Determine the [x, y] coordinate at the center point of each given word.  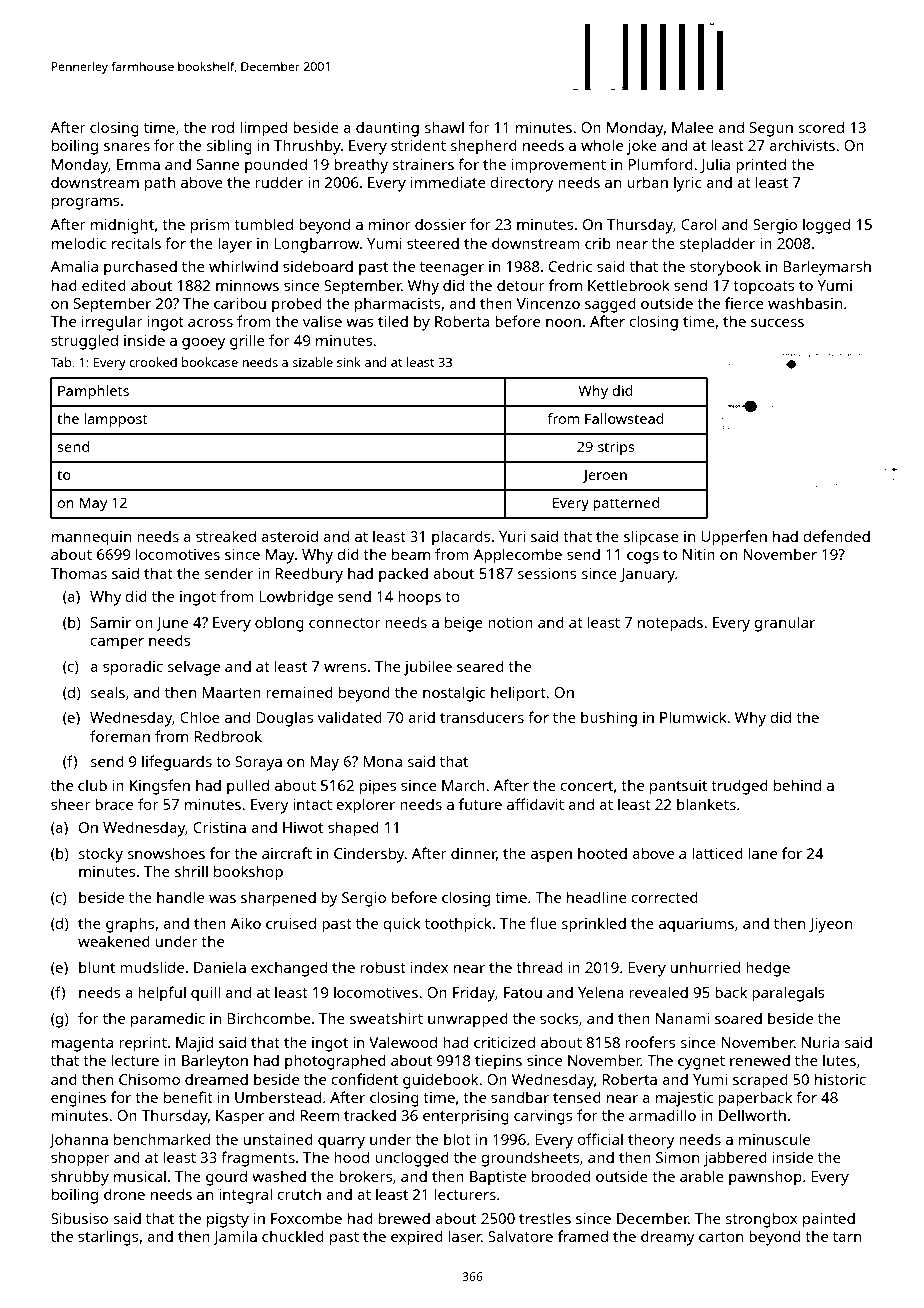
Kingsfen [160, 787]
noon [563, 323]
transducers [482, 717]
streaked [226, 536]
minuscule [774, 1139]
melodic [79, 243]
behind [797, 785]
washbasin [805, 303]
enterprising [466, 1117]
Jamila [235, 1237]
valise [322, 321]
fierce [744, 303]
